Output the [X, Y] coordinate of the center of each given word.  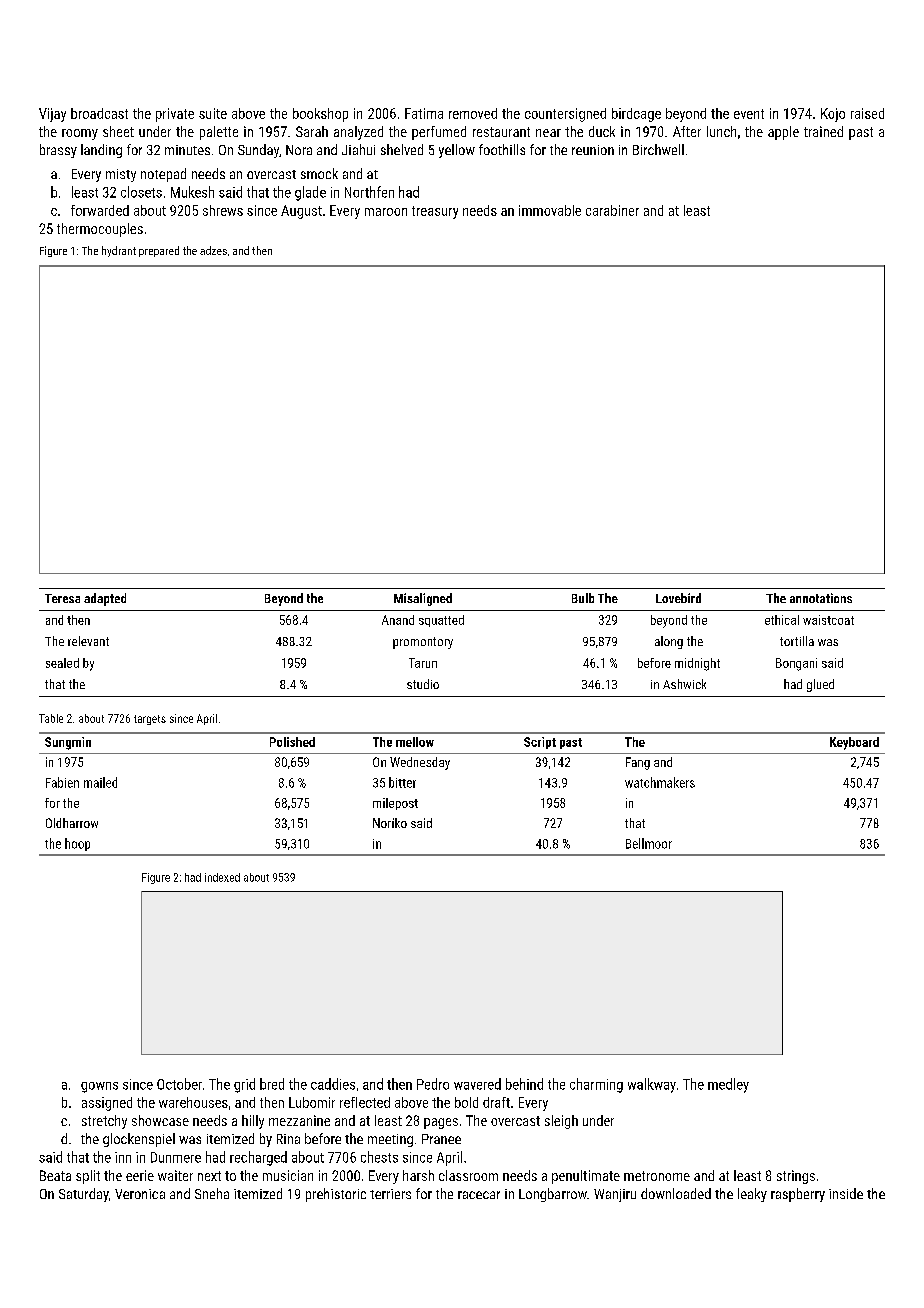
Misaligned [423, 599]
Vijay [52, 115]
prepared [159, 251]
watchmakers [660, 782]
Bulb [583, 598]
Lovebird [678, 598]
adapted [105, 599]
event [749, 114]
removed [473, 113]
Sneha [212, 1193]
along [669, 642]
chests [379, 1157]
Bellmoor [649, 843]
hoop [77, 844]
